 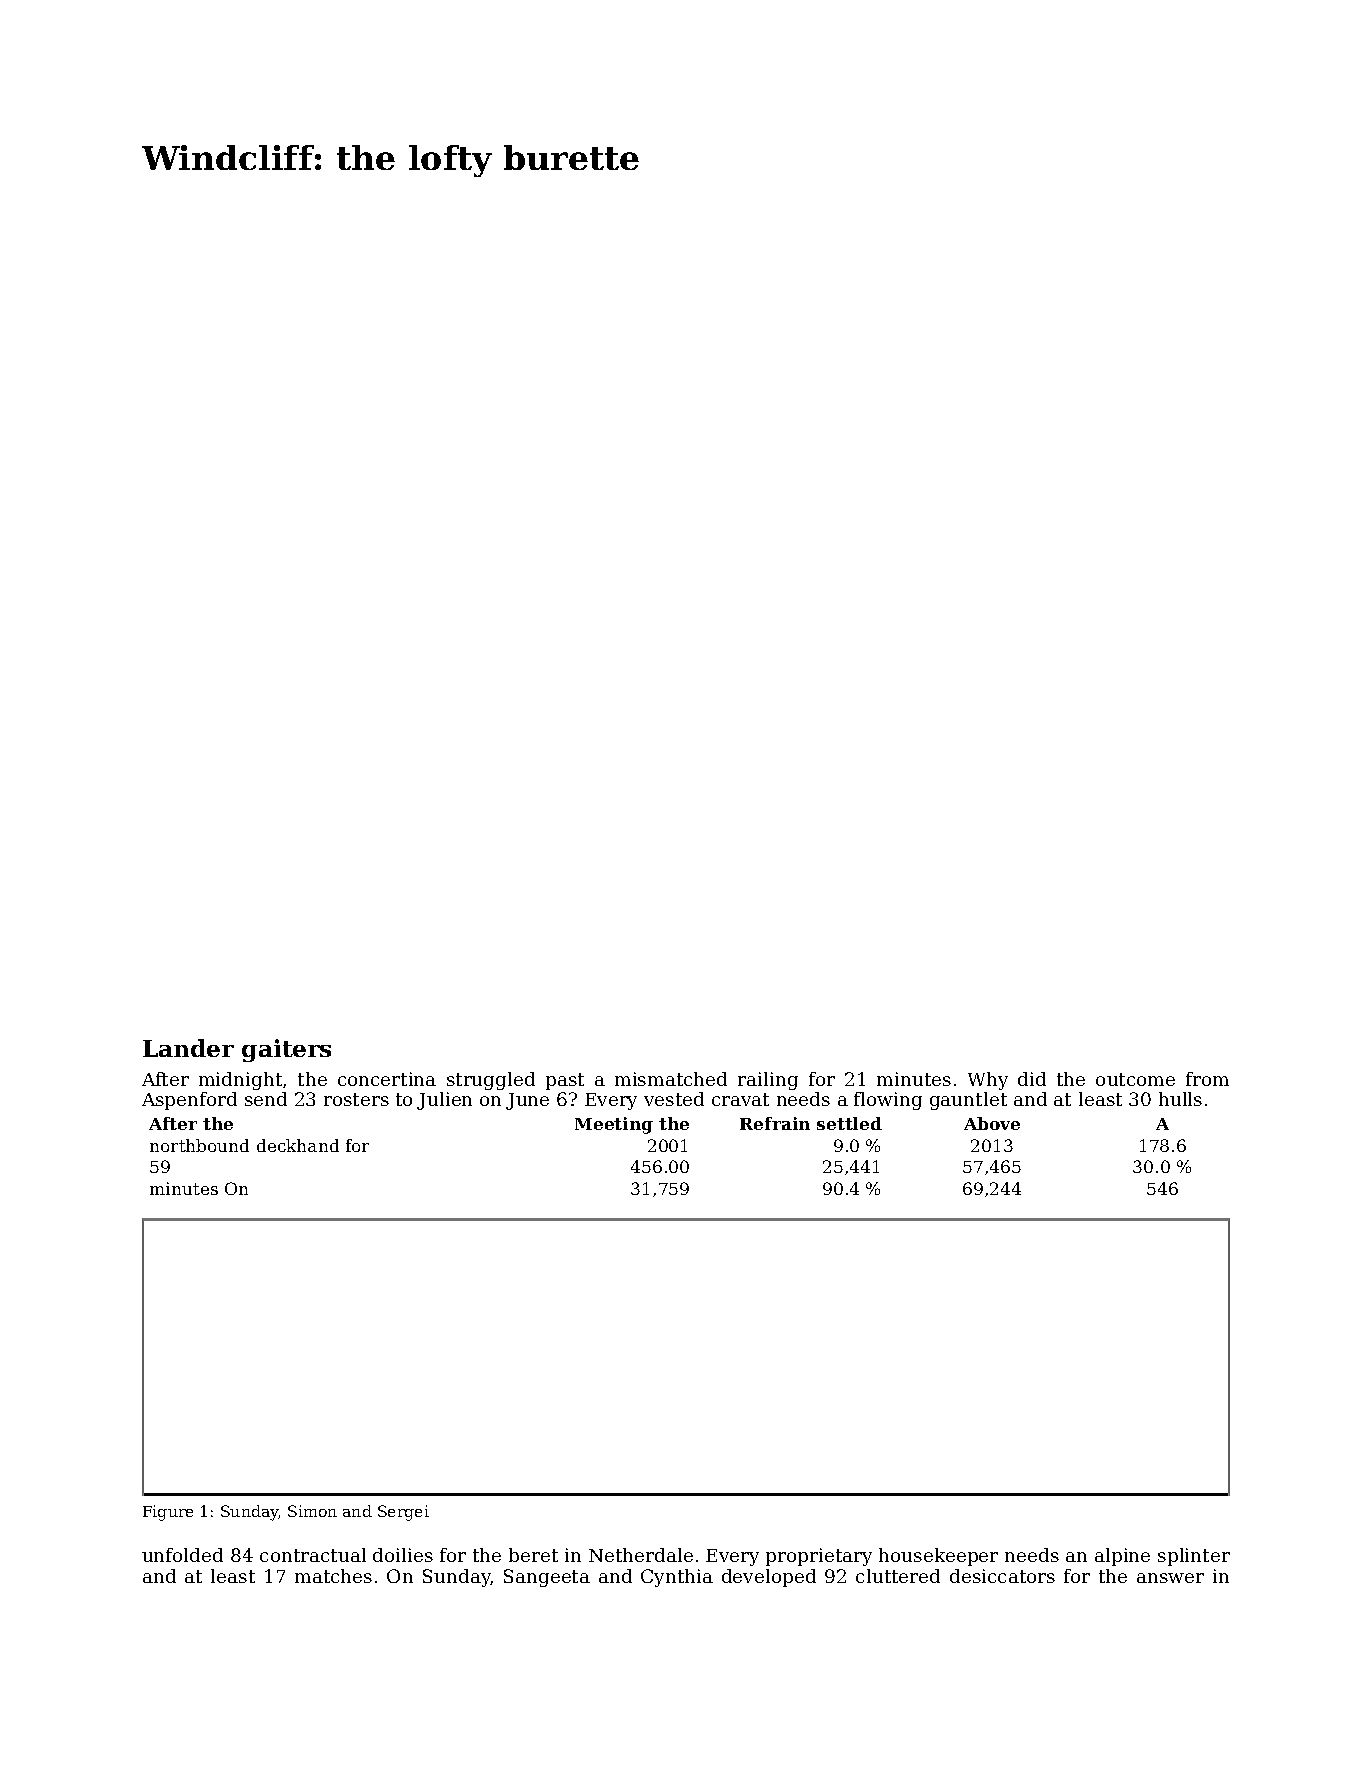 I want to click on northbound, so click(x=199, y=1145).
